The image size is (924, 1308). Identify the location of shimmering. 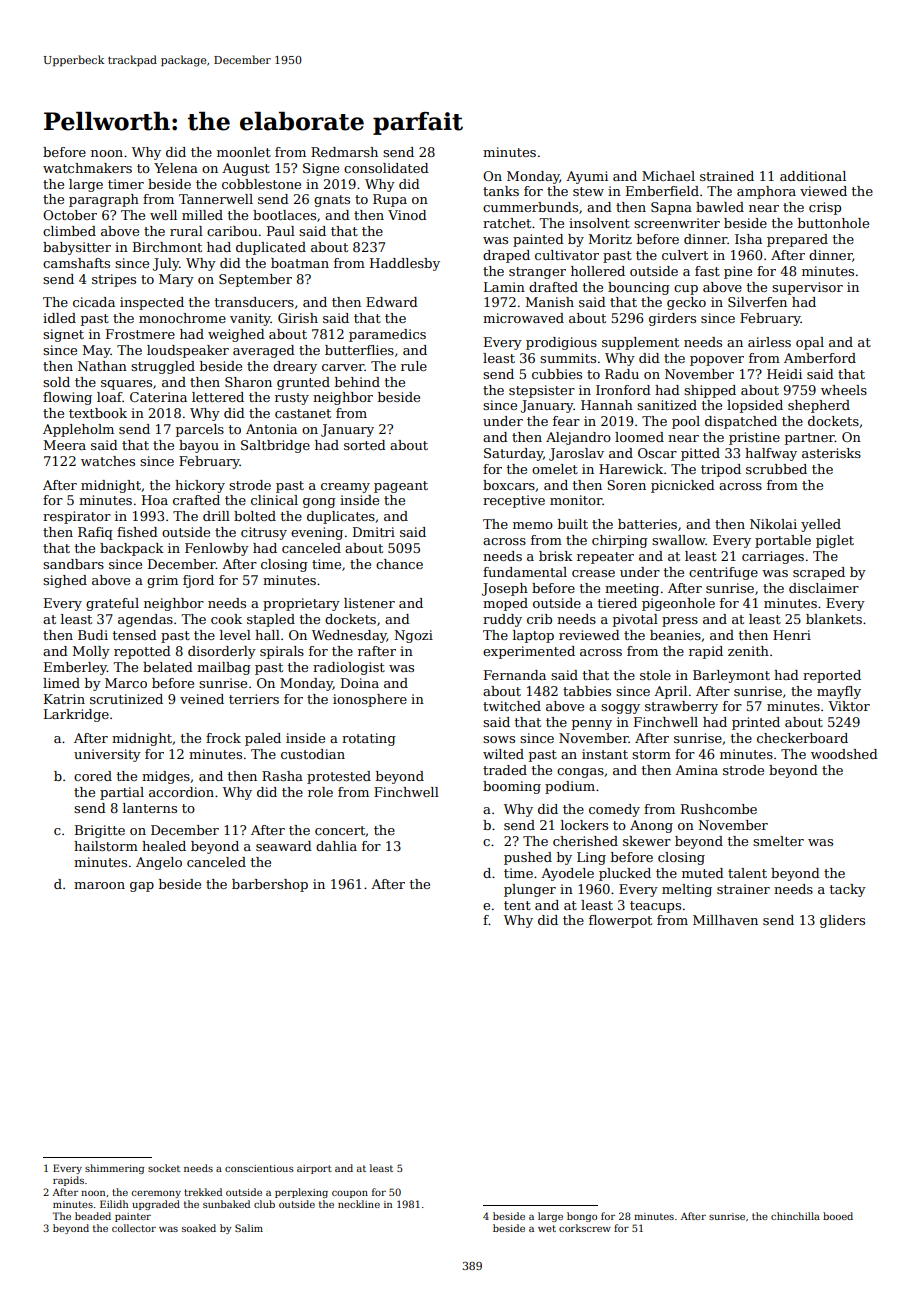
(114, 1169).
